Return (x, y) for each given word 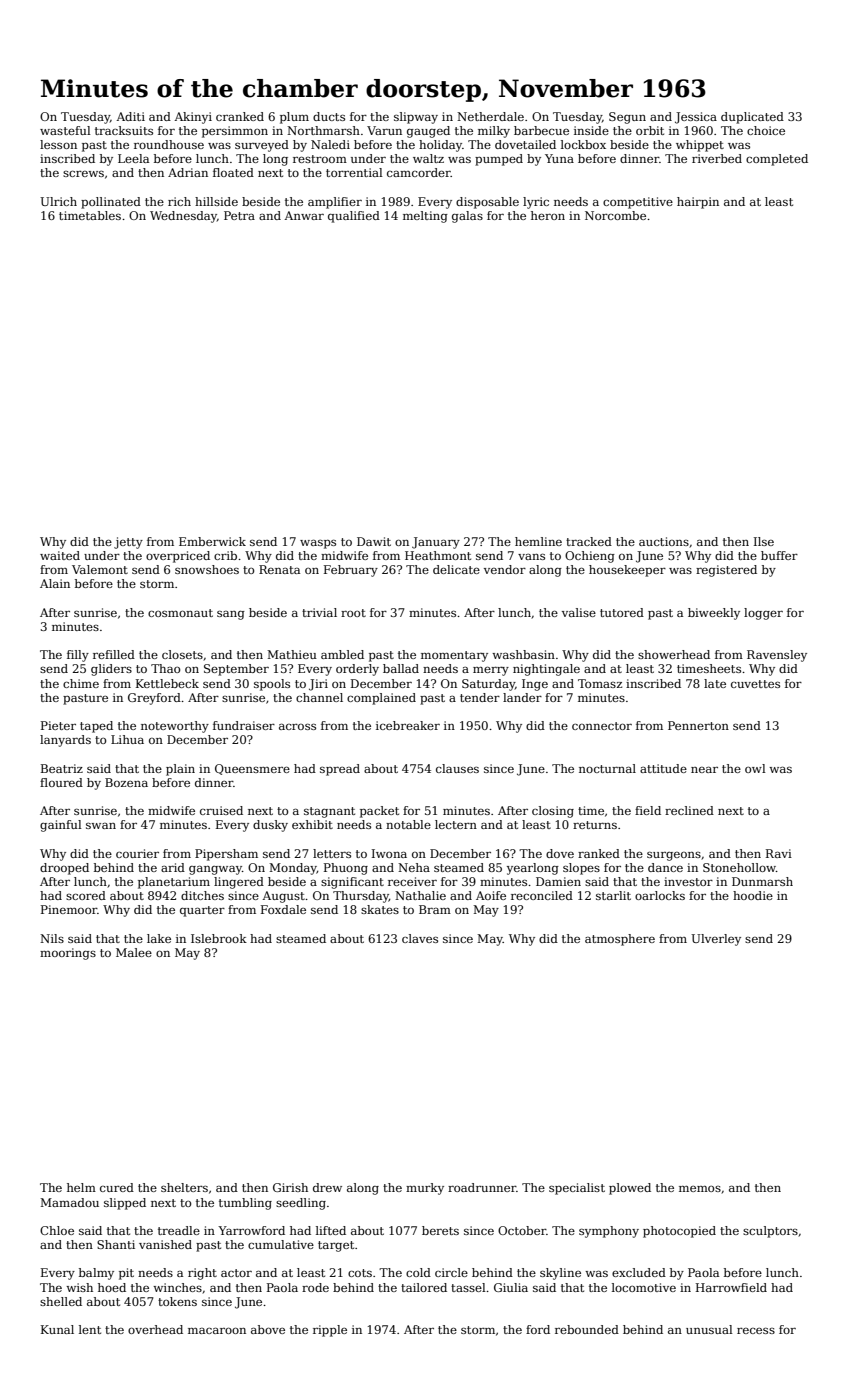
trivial (319, 612)
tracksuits (124, 130)
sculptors (770, 1232)
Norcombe (615, 215)
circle (451, 1272)
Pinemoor (69, 909)
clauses (457, 768)
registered (726, 571)
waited (60, 555)
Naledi (330, 144)
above (268, 1329)
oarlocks (660, 895)
